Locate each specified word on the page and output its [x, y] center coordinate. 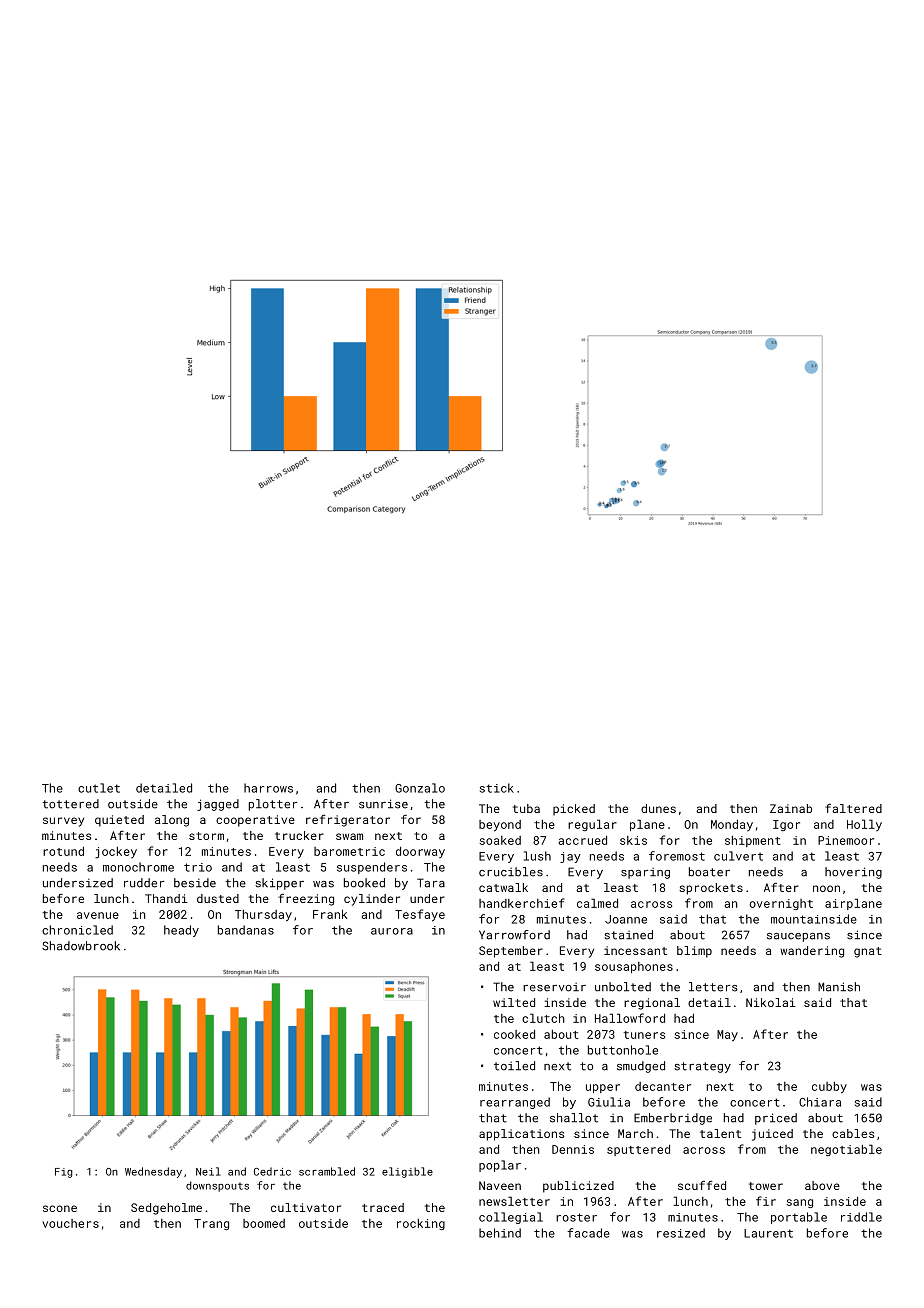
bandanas [246, 930]
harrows [268, 788]
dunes [658, 808]
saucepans [798, 937]
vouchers [70, 1223]
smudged [641, 1067]
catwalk [503, 887]
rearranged [515, 1103]
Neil [208, 1171]
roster [576, 1217]
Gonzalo [420, 788]
